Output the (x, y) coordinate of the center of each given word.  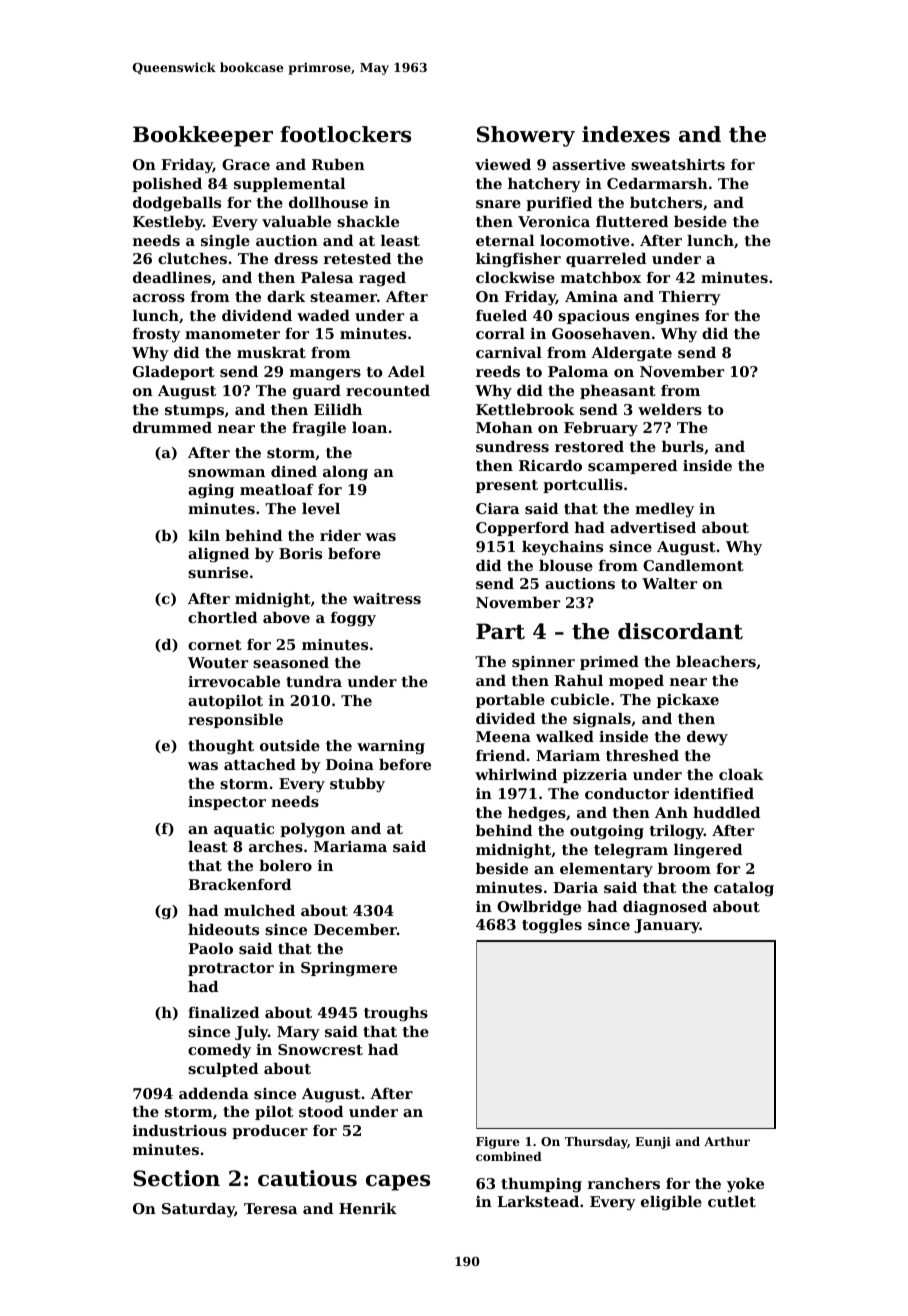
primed (609, 663)
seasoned (291, 662)
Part (500, 631)
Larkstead (538, 1201)
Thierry (690, 298)
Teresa (270, 1208)
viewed (503, 164)
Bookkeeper (203, 136)
